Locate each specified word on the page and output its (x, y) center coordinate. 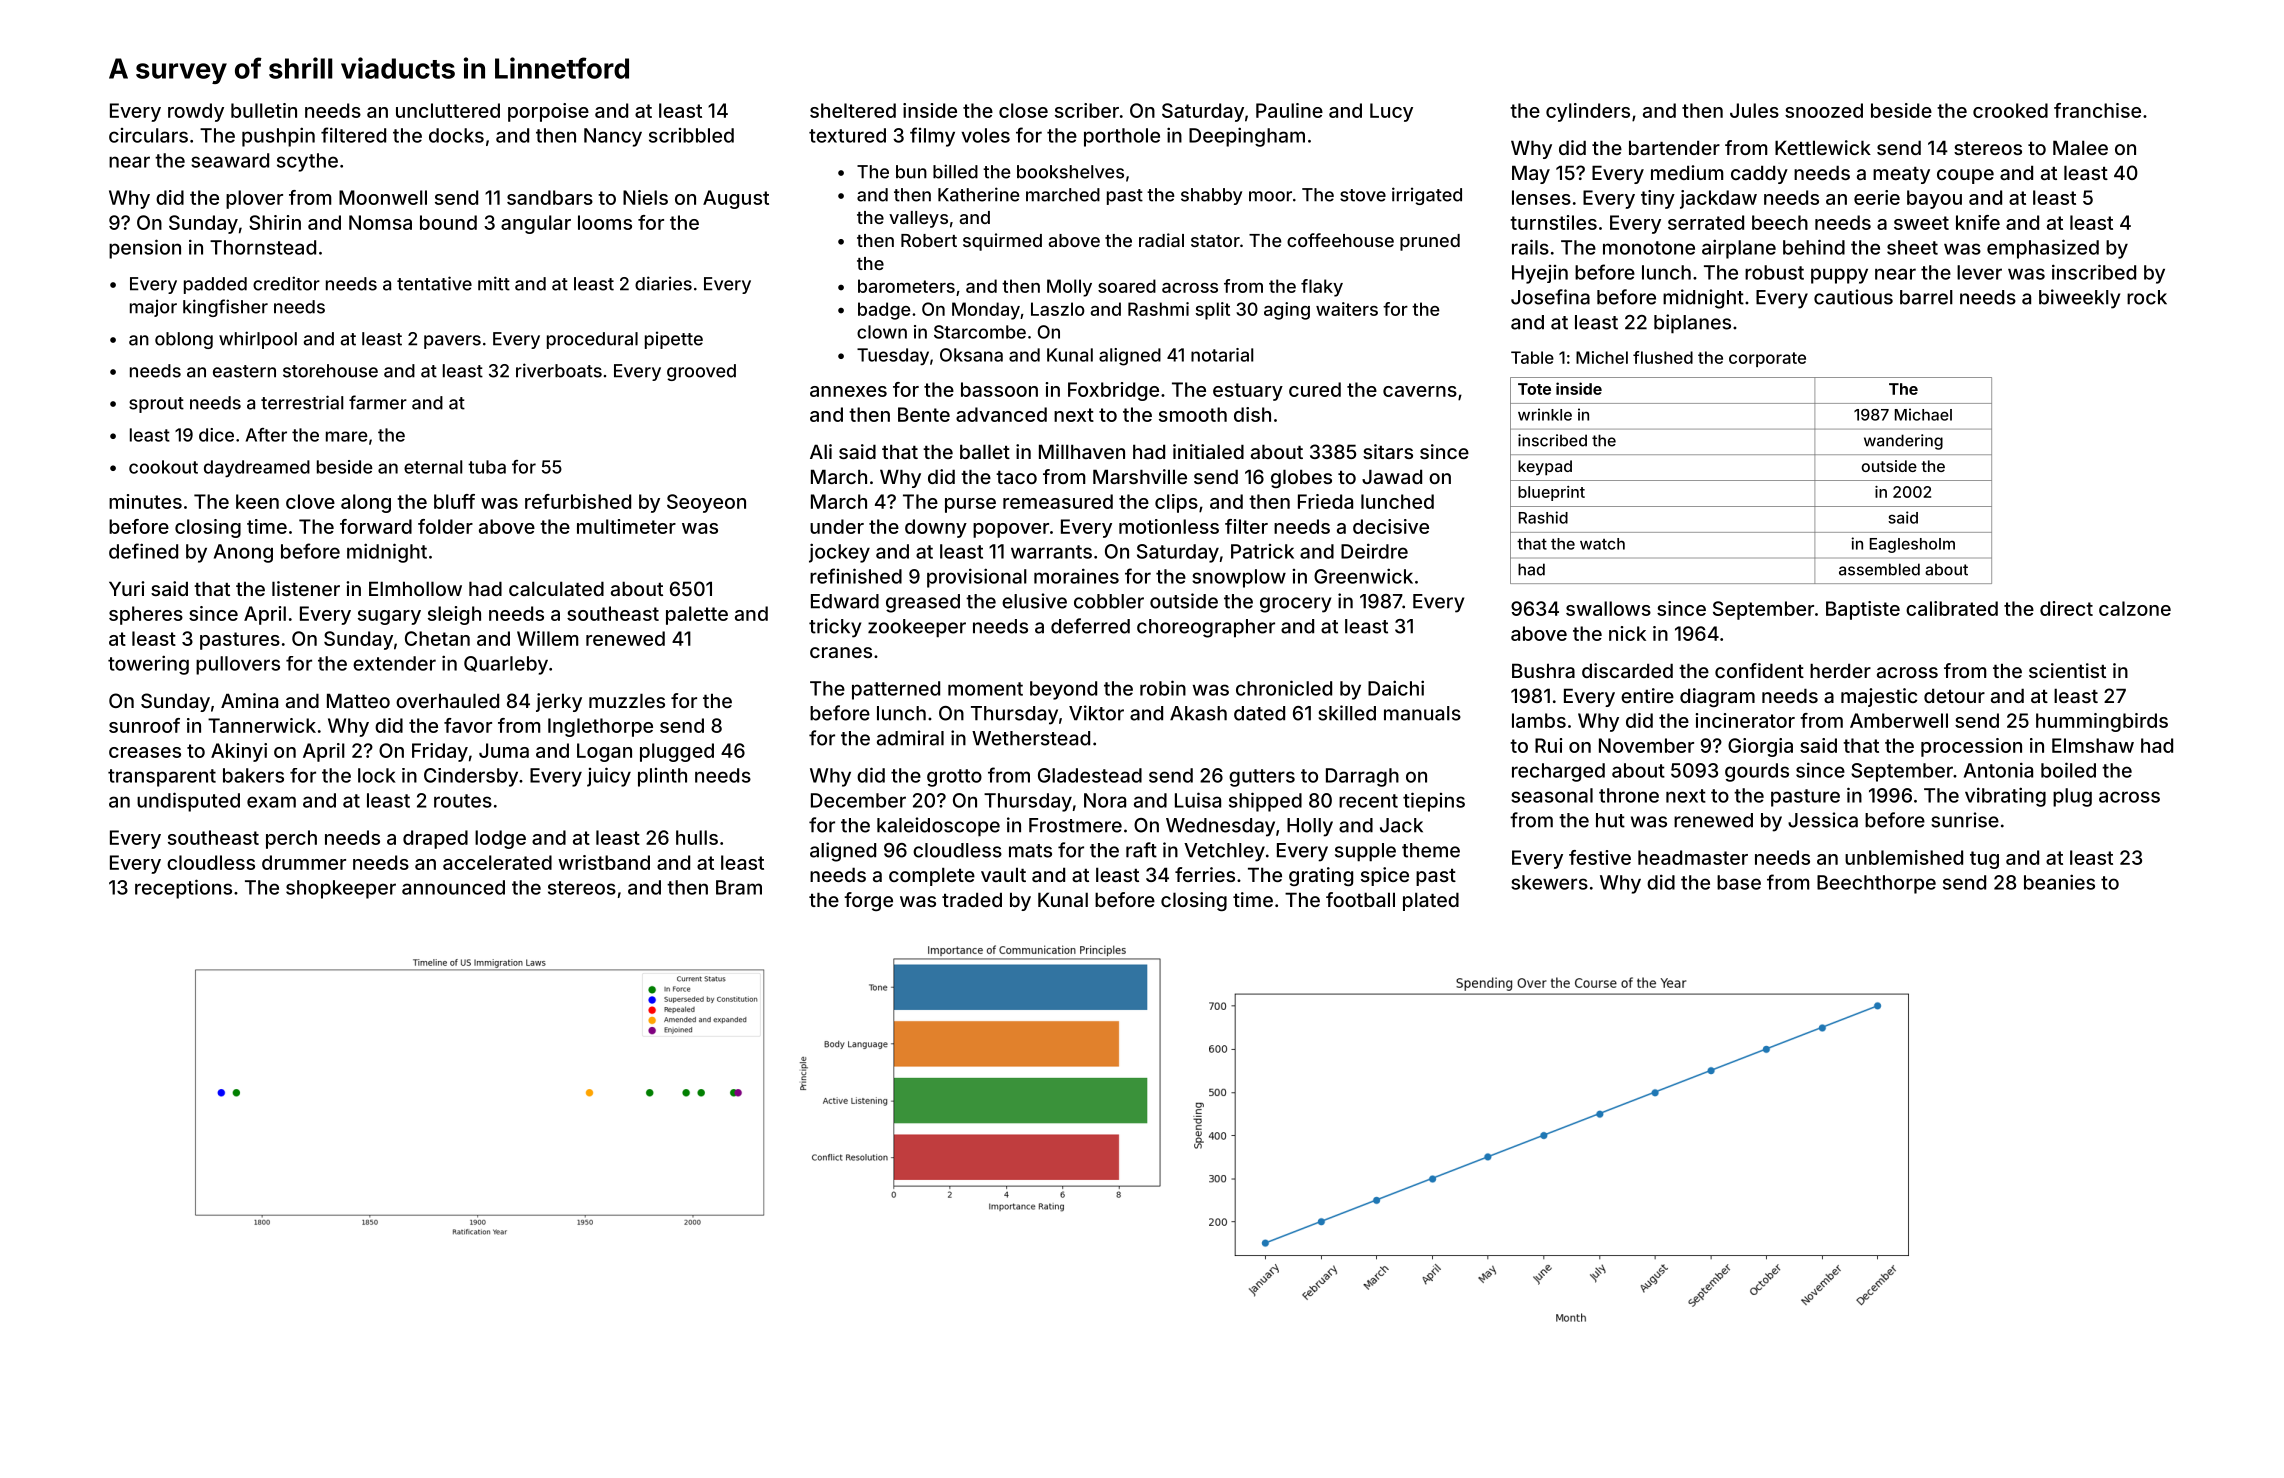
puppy (1839, 276)
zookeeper (917, 628)
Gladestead (1090, 775)
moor (1270, 196)
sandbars (550, 197)
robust (1774, 272)
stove (1363, 195)
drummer (304, 862)
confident (1759, 670)
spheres (146, 615)
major (153, 308)
